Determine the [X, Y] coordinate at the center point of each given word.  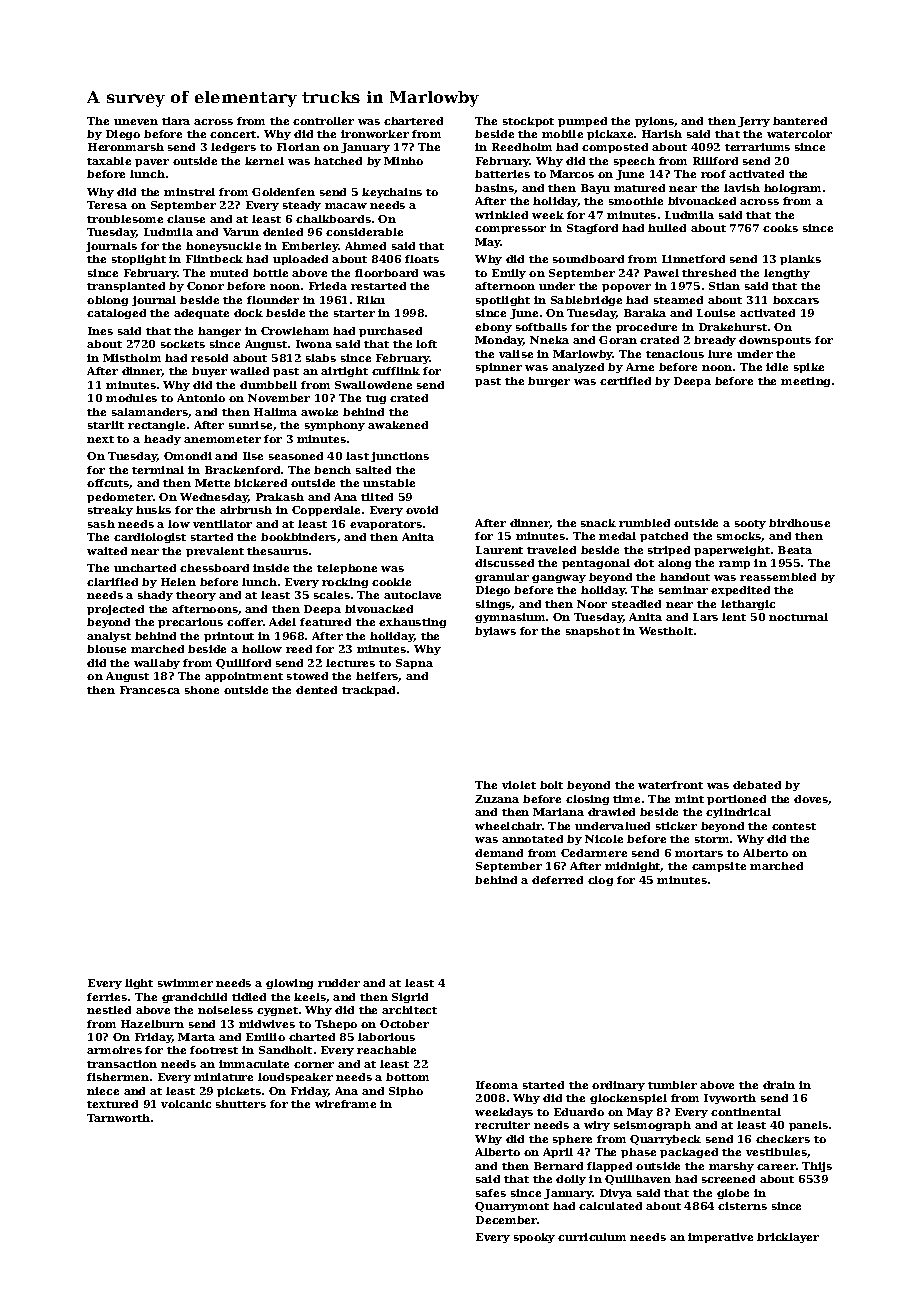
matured [639, 188]
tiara [176, 121]
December [506, 1220]
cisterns [742, 1206]
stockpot [528, 122]
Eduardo [579, 1112]
